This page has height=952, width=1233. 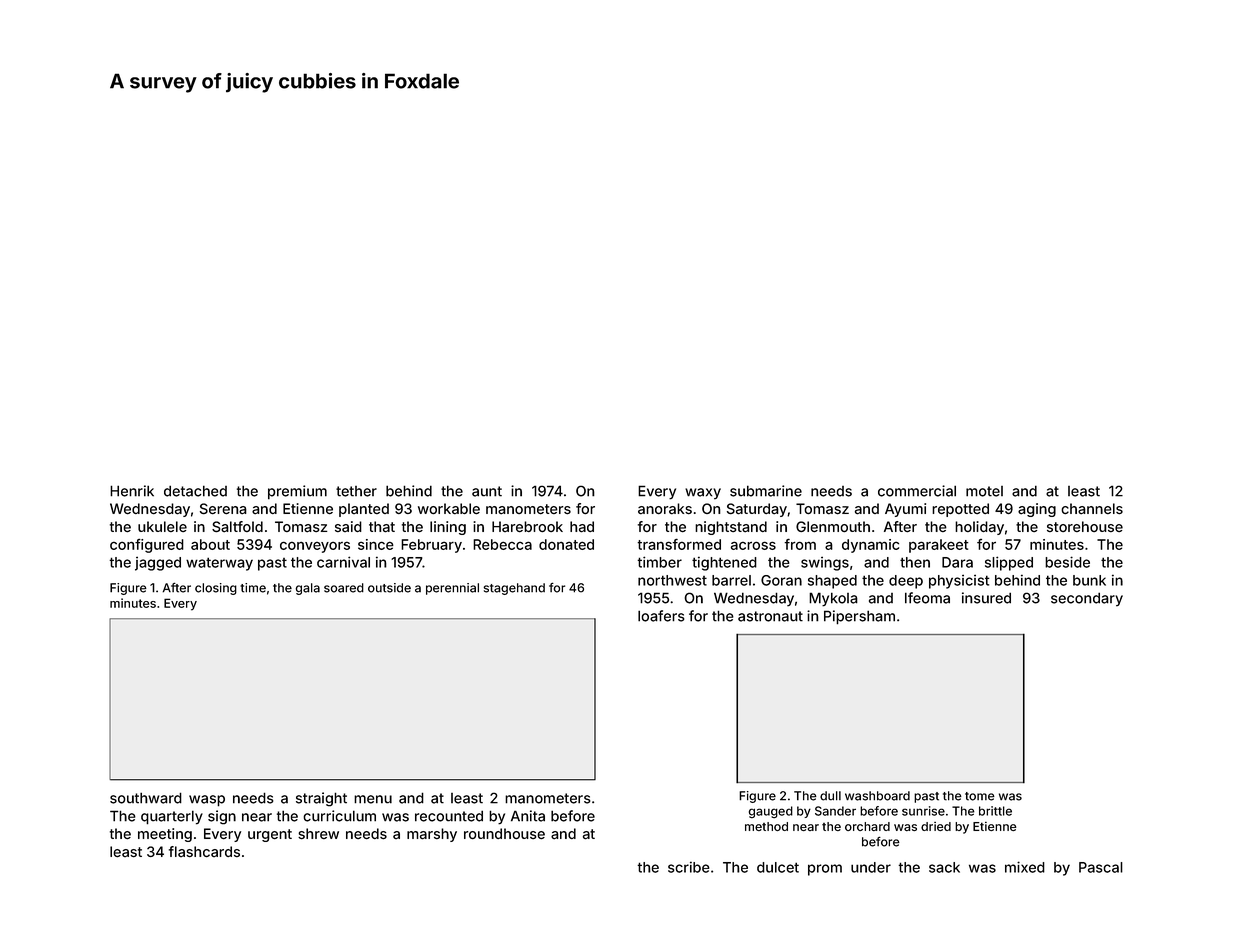 I want to click on Ifeoma, so click(x=927, y=598).
